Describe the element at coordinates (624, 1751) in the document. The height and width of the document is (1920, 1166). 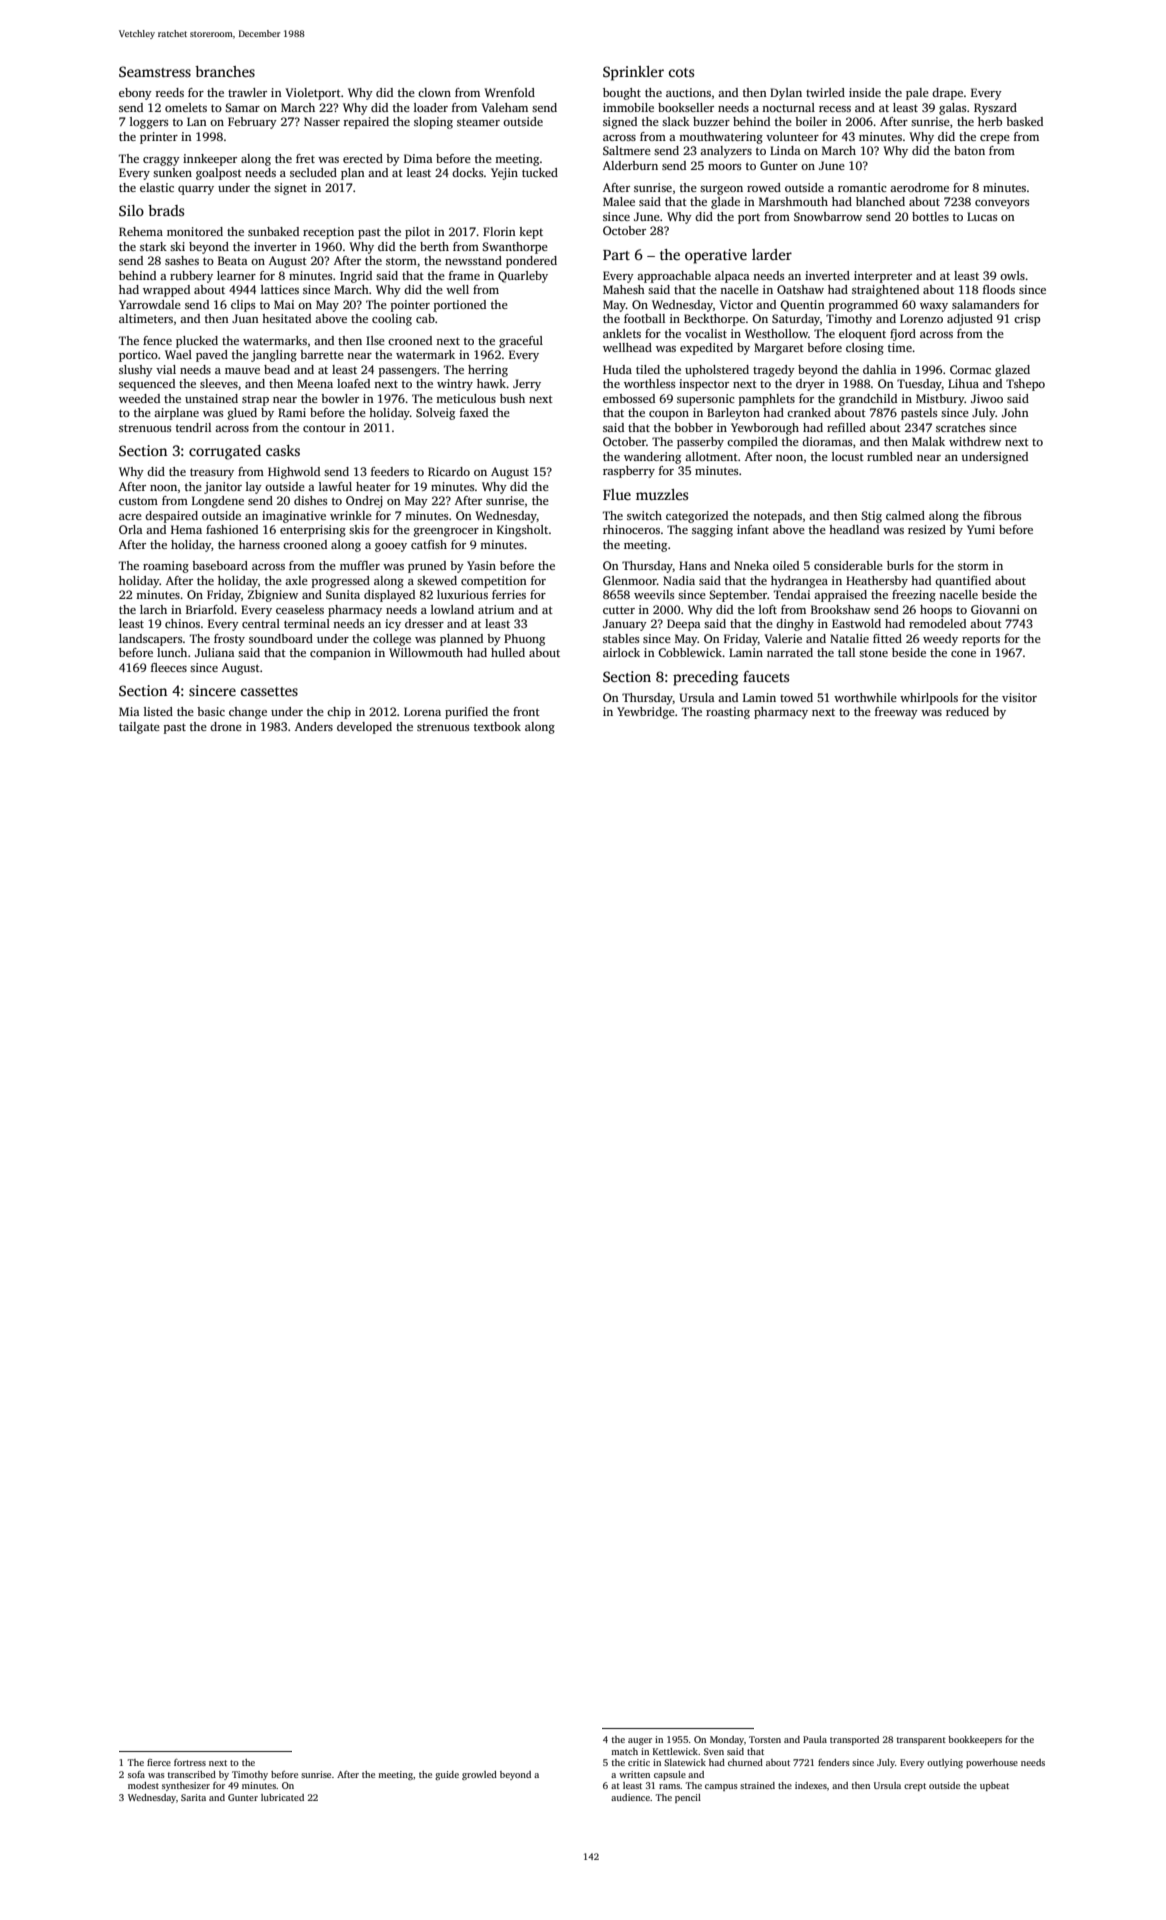
I see `match` at that location.
